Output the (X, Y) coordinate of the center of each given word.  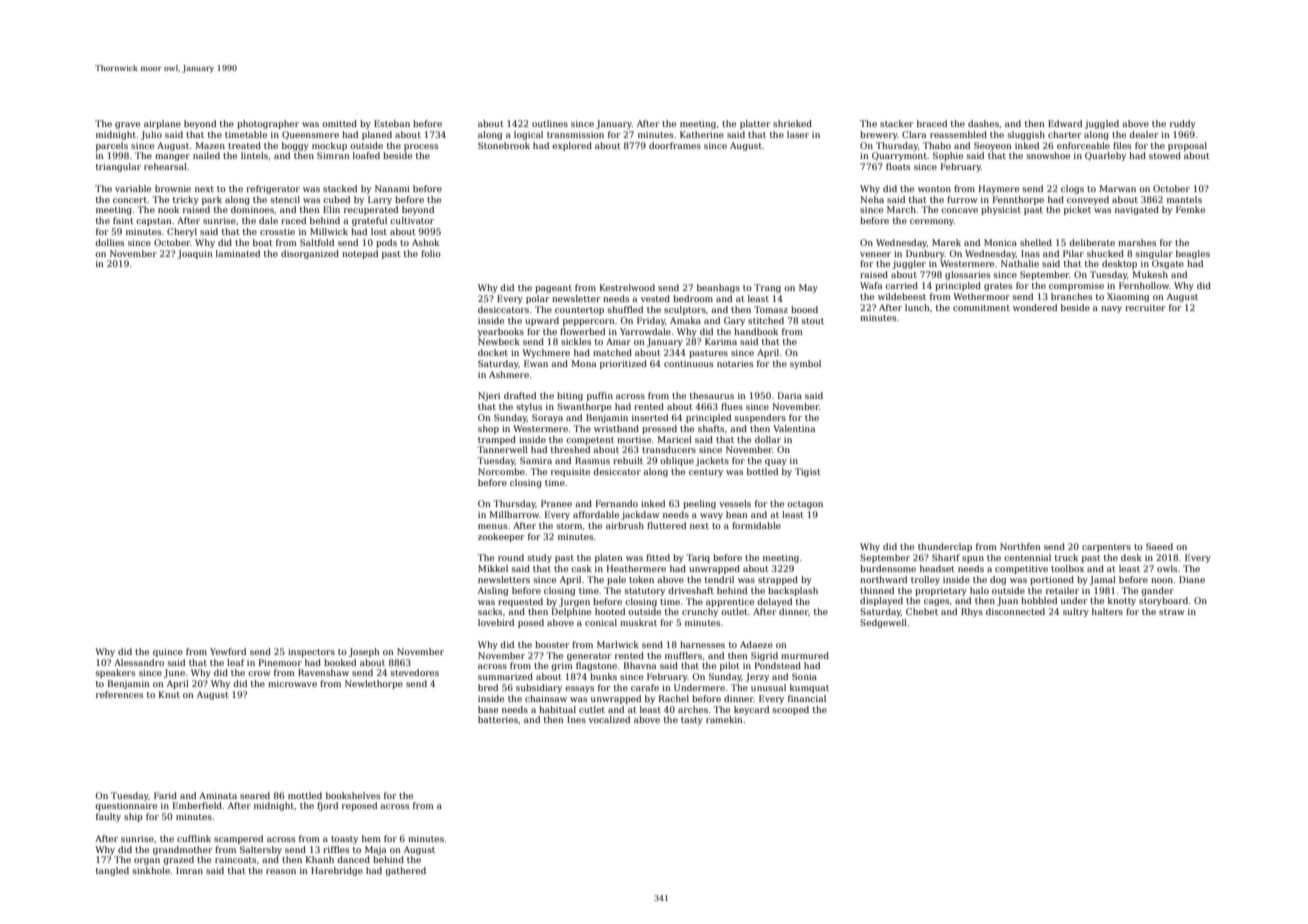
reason (281, 871)
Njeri (489, 396)
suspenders (760, 418)
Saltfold (317, 242)
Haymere (999, 189)
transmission (575, 134)
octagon (805, 505)
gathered (405, 871)
